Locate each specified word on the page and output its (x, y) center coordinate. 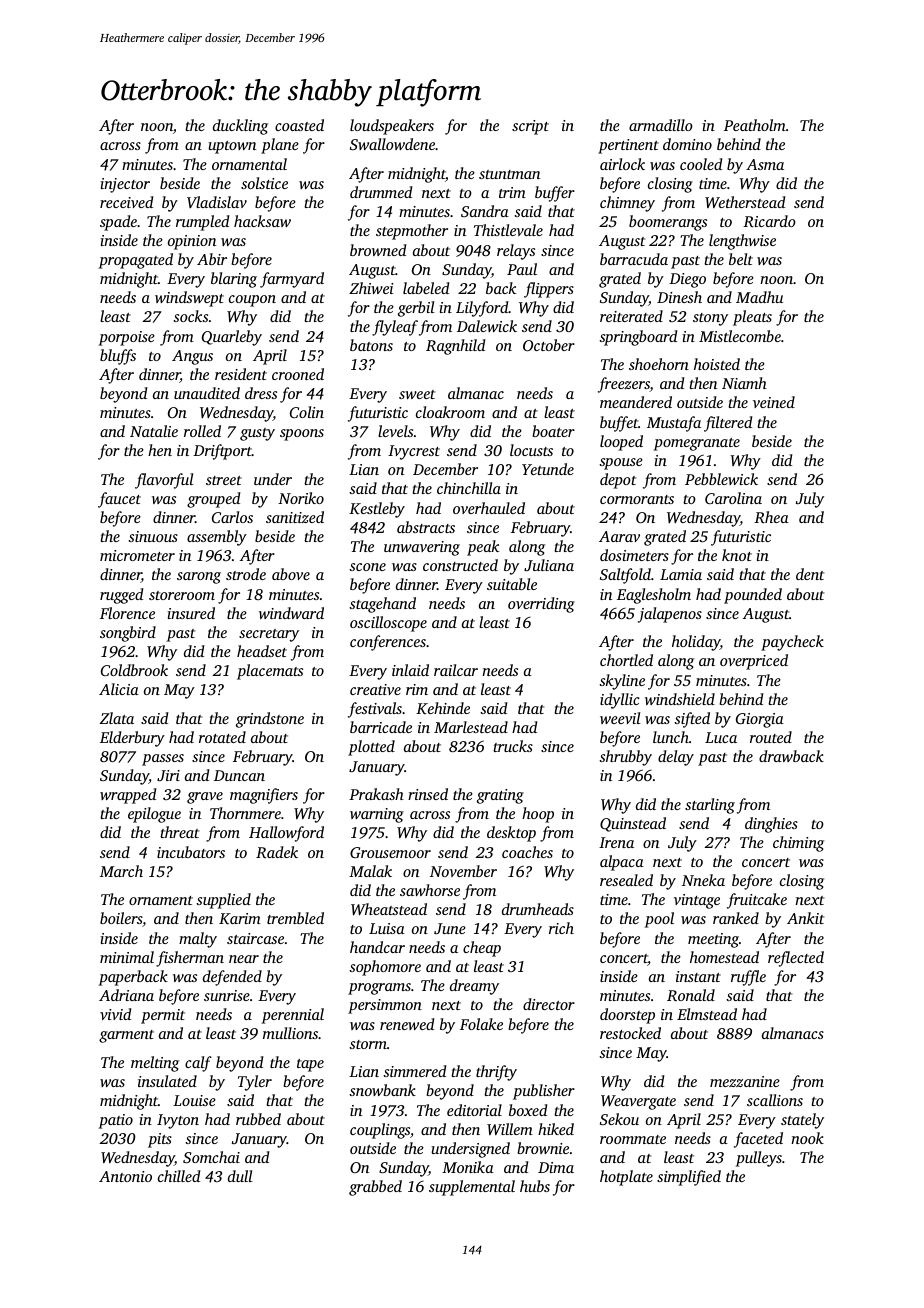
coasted (299, 125)
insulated (167, 1081)
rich (561, 928)
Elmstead (707, 1014)
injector (125, 185)
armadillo (661, 125)
